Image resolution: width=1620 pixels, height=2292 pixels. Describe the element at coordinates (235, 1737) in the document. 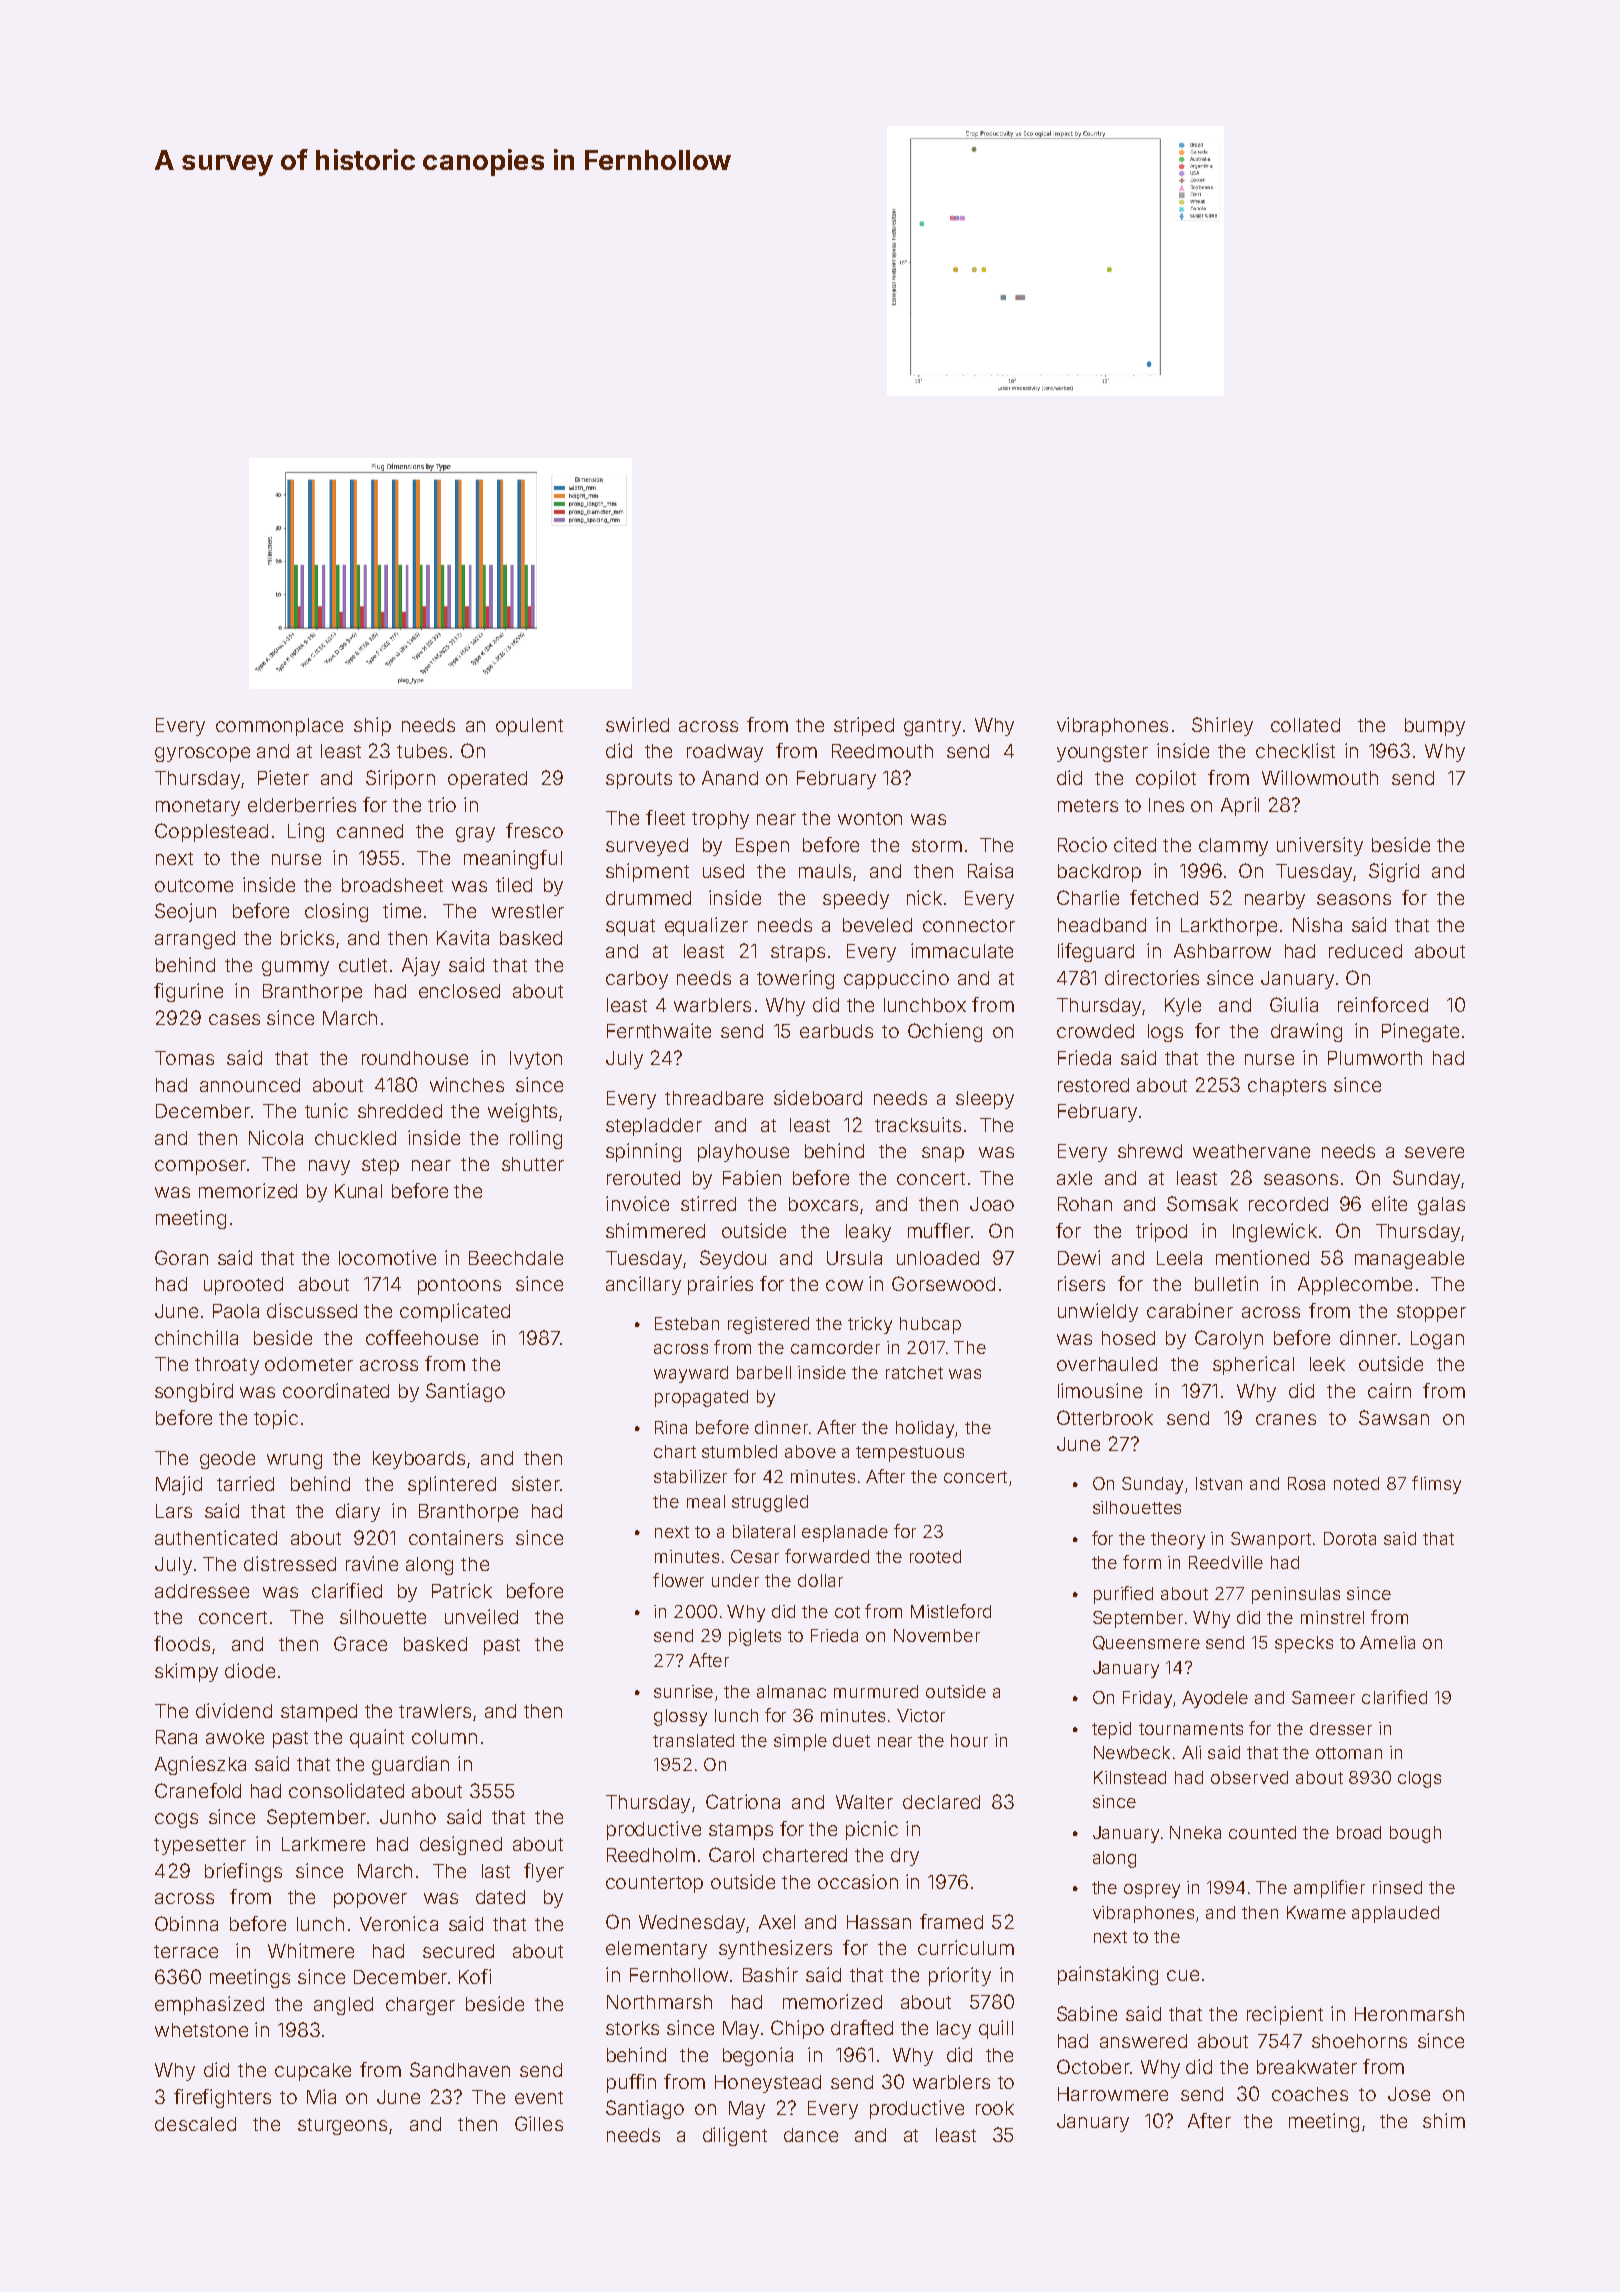

I see `awoke` at that location.
